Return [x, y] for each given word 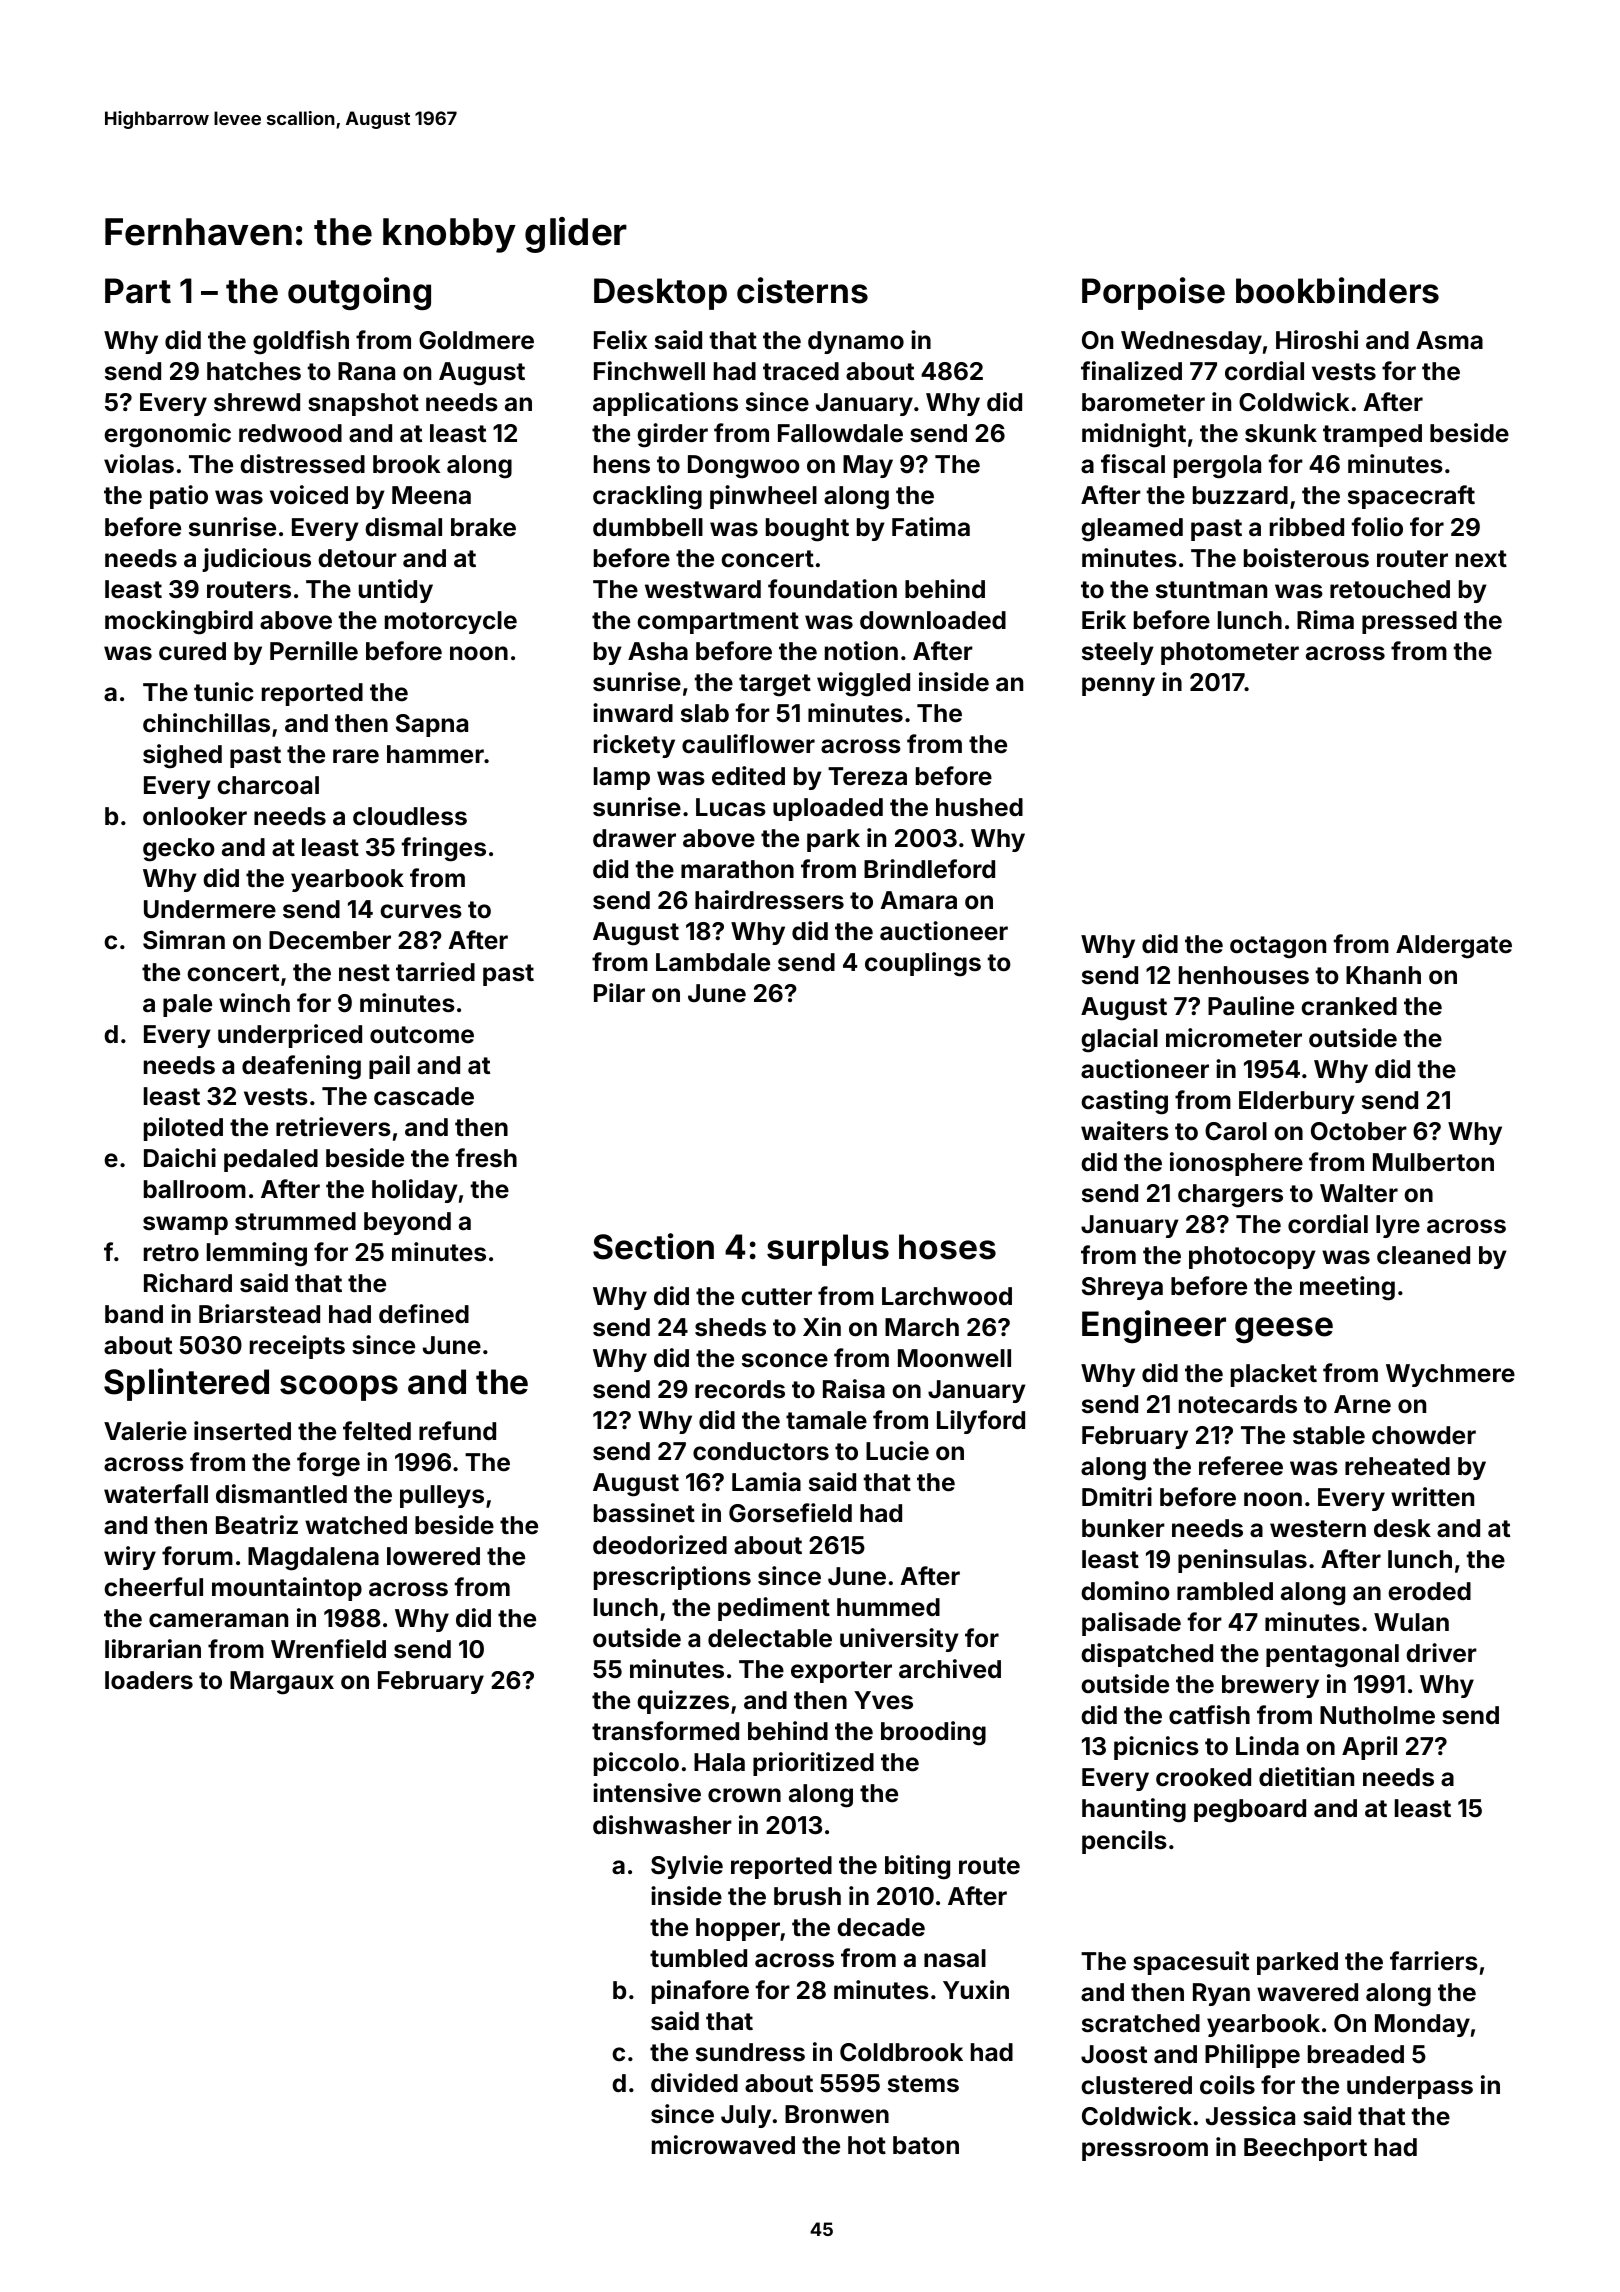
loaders [149, 1680]
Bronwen [837, 2114]
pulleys [442, 1496]
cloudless [410, 816]
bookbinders [1337, 290]
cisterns [802, 290]
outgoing [359, 293]
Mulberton [1433, 1162]
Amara [918, 900]
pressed [1409, 622]
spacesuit [1191, 1963]
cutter [776, 1297]
